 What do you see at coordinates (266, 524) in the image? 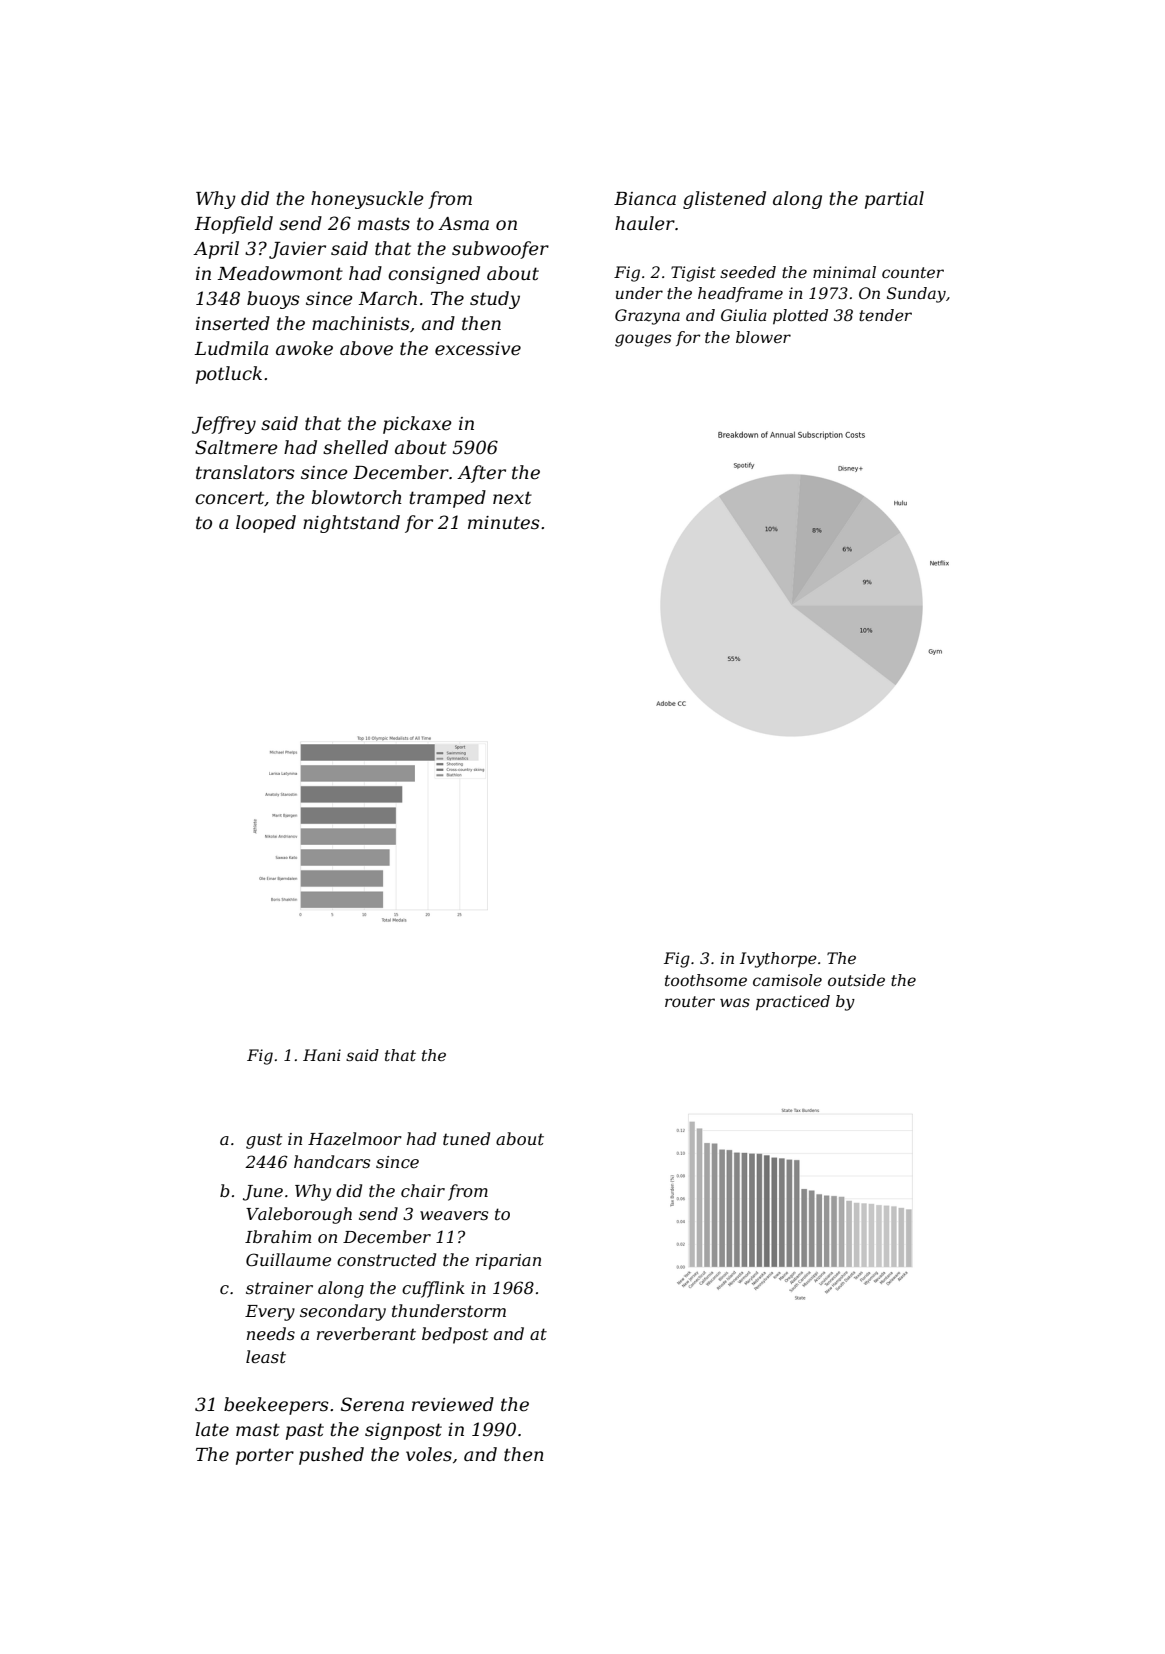
I see `looped` at bounding box center [266, 524].
